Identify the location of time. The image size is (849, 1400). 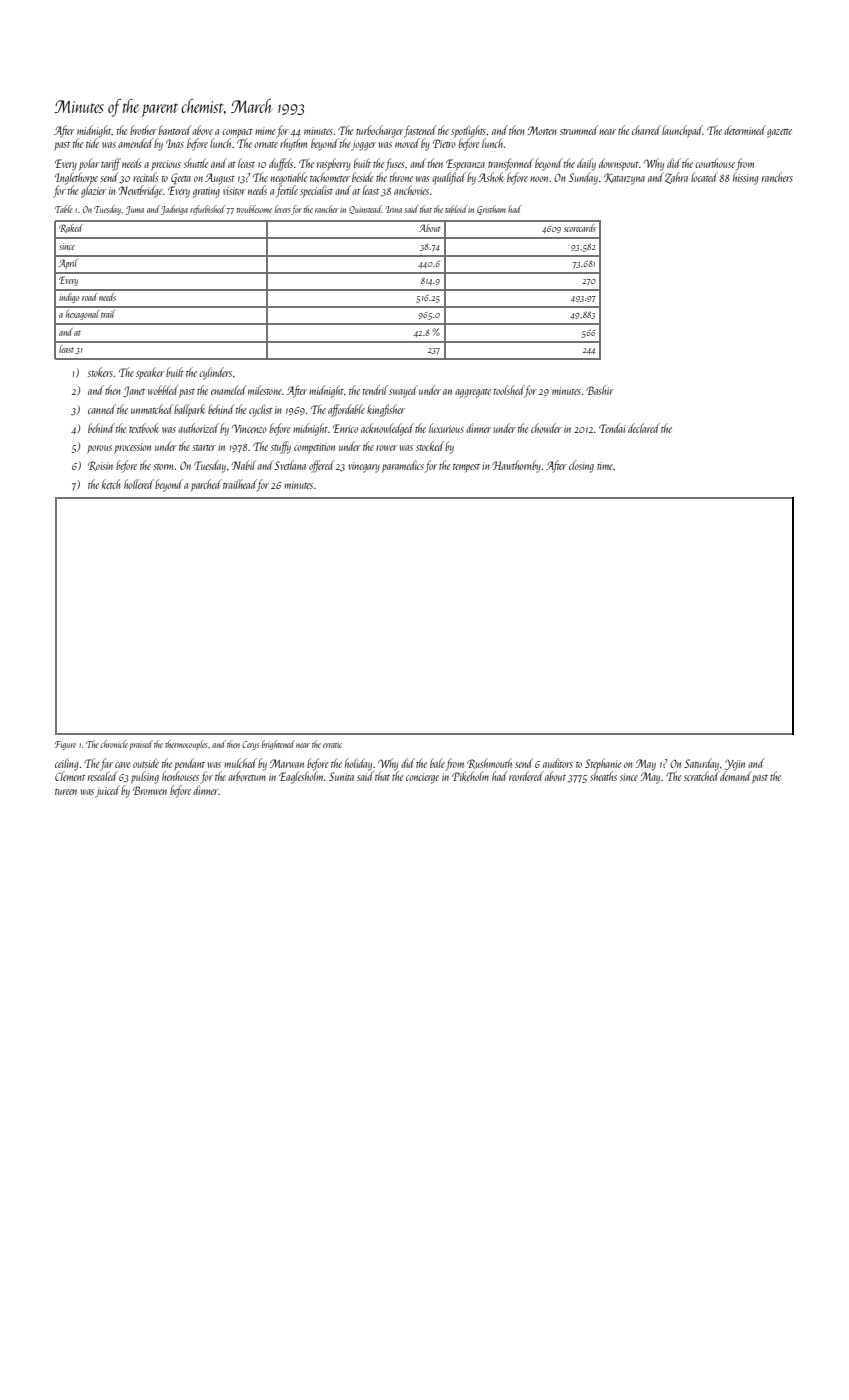
(605, 466).
